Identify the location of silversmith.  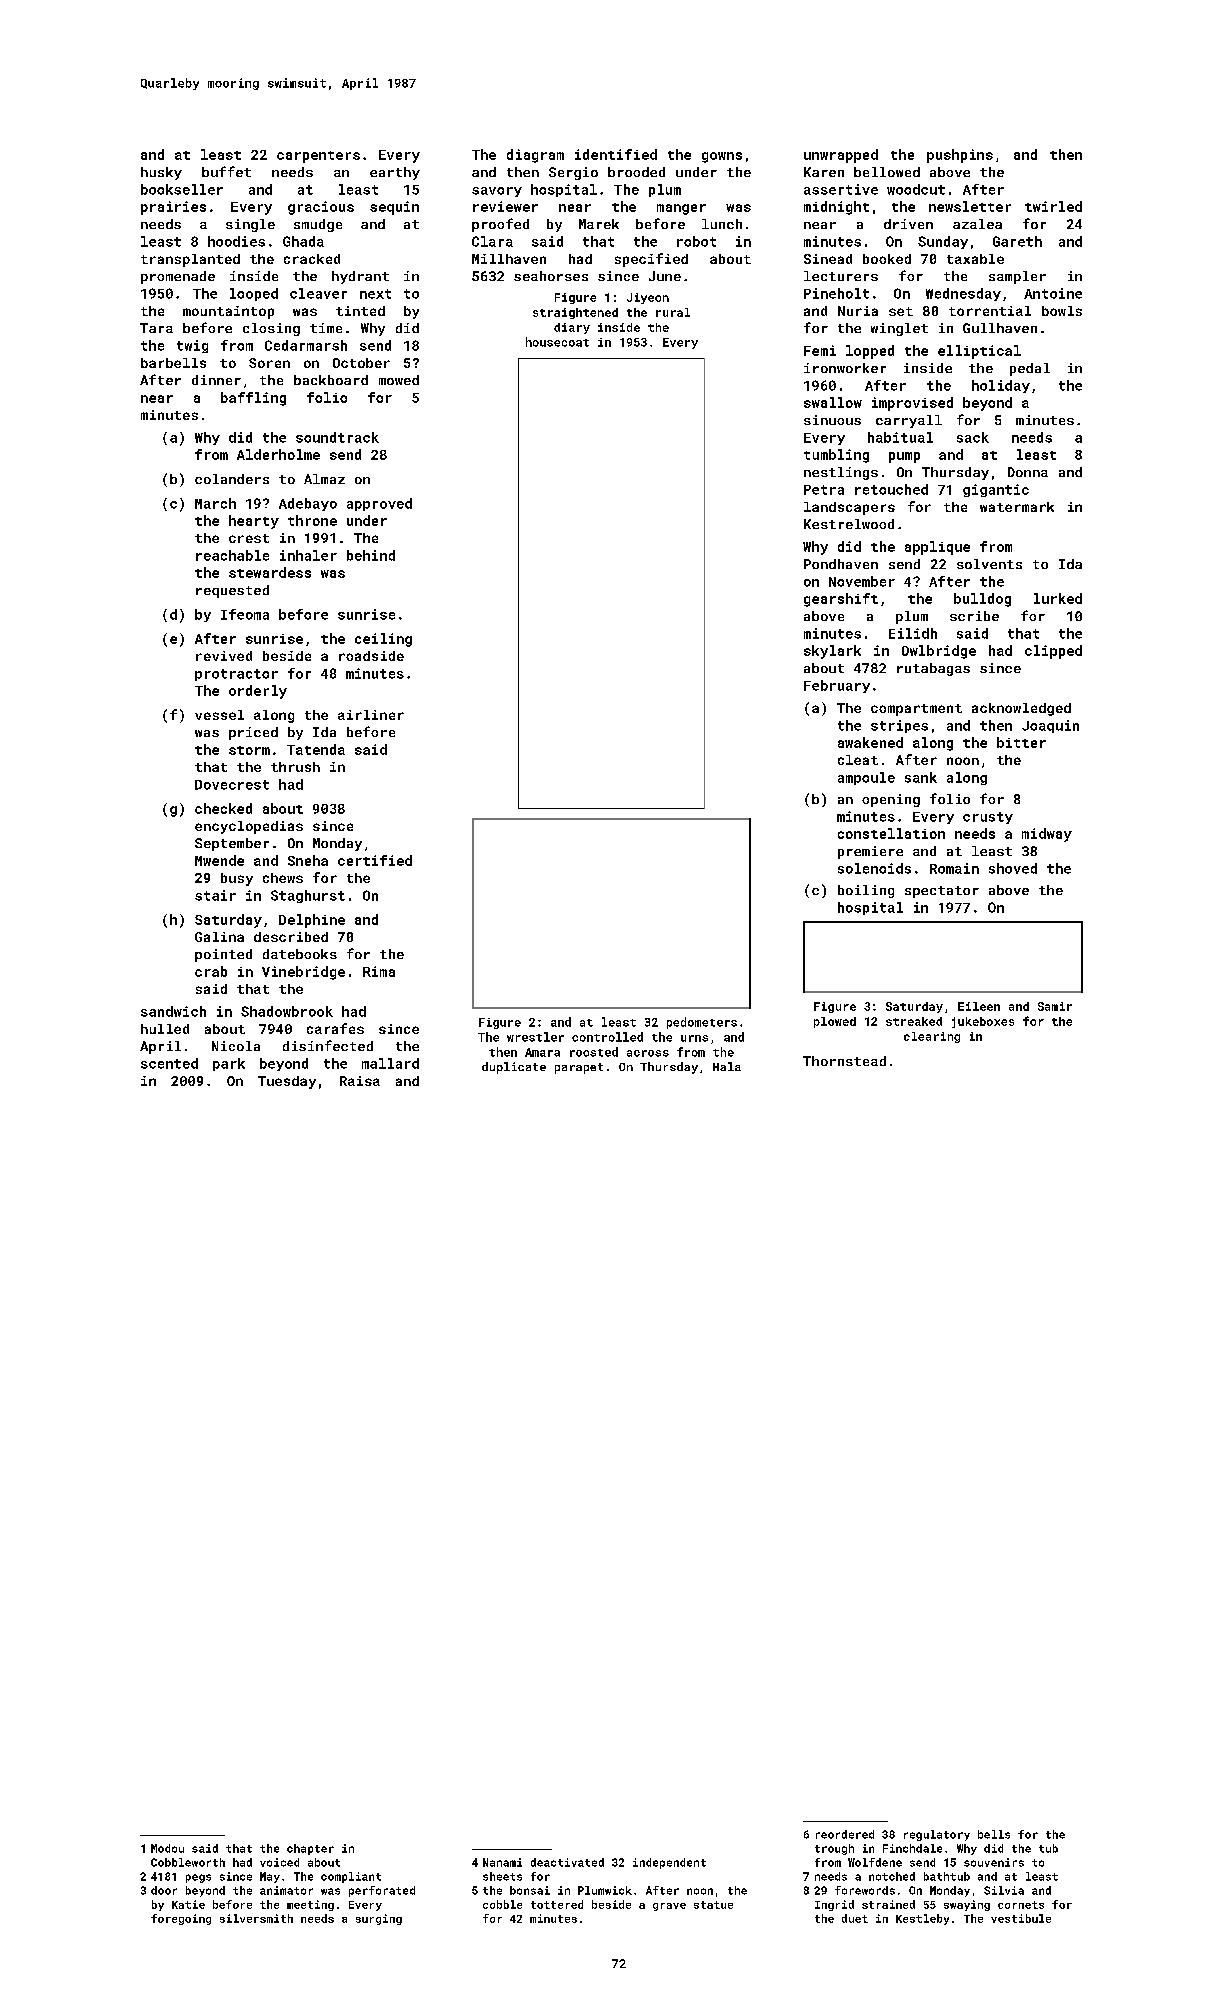
(256, 1918).
